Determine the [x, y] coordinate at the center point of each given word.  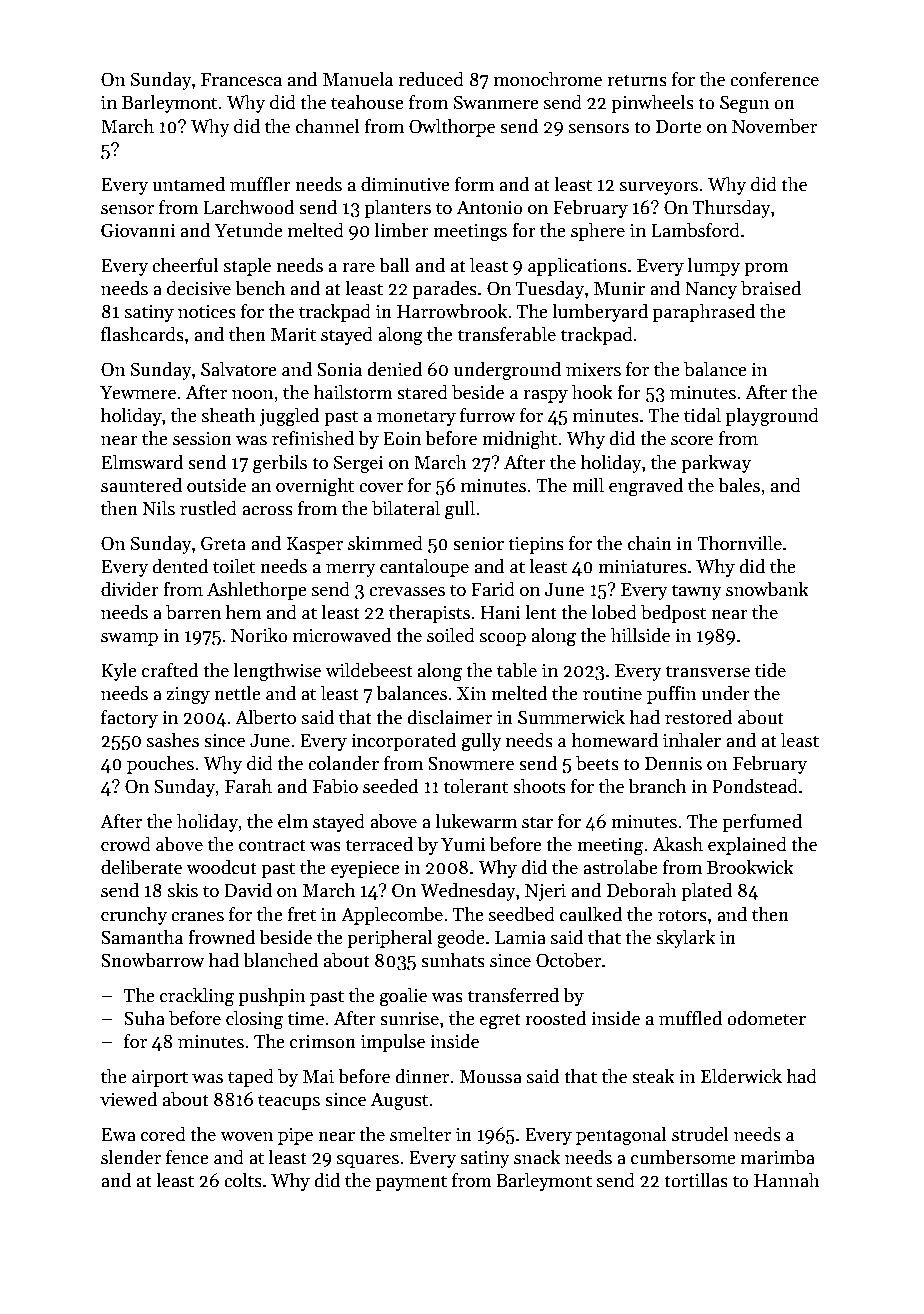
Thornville [739, 543]
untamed [188, 184]
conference [774, 79]
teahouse [367, 102]
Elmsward [142, 462]
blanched [281, 960]
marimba [778, 1157]
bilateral [406, 508]
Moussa [491, 1077]
